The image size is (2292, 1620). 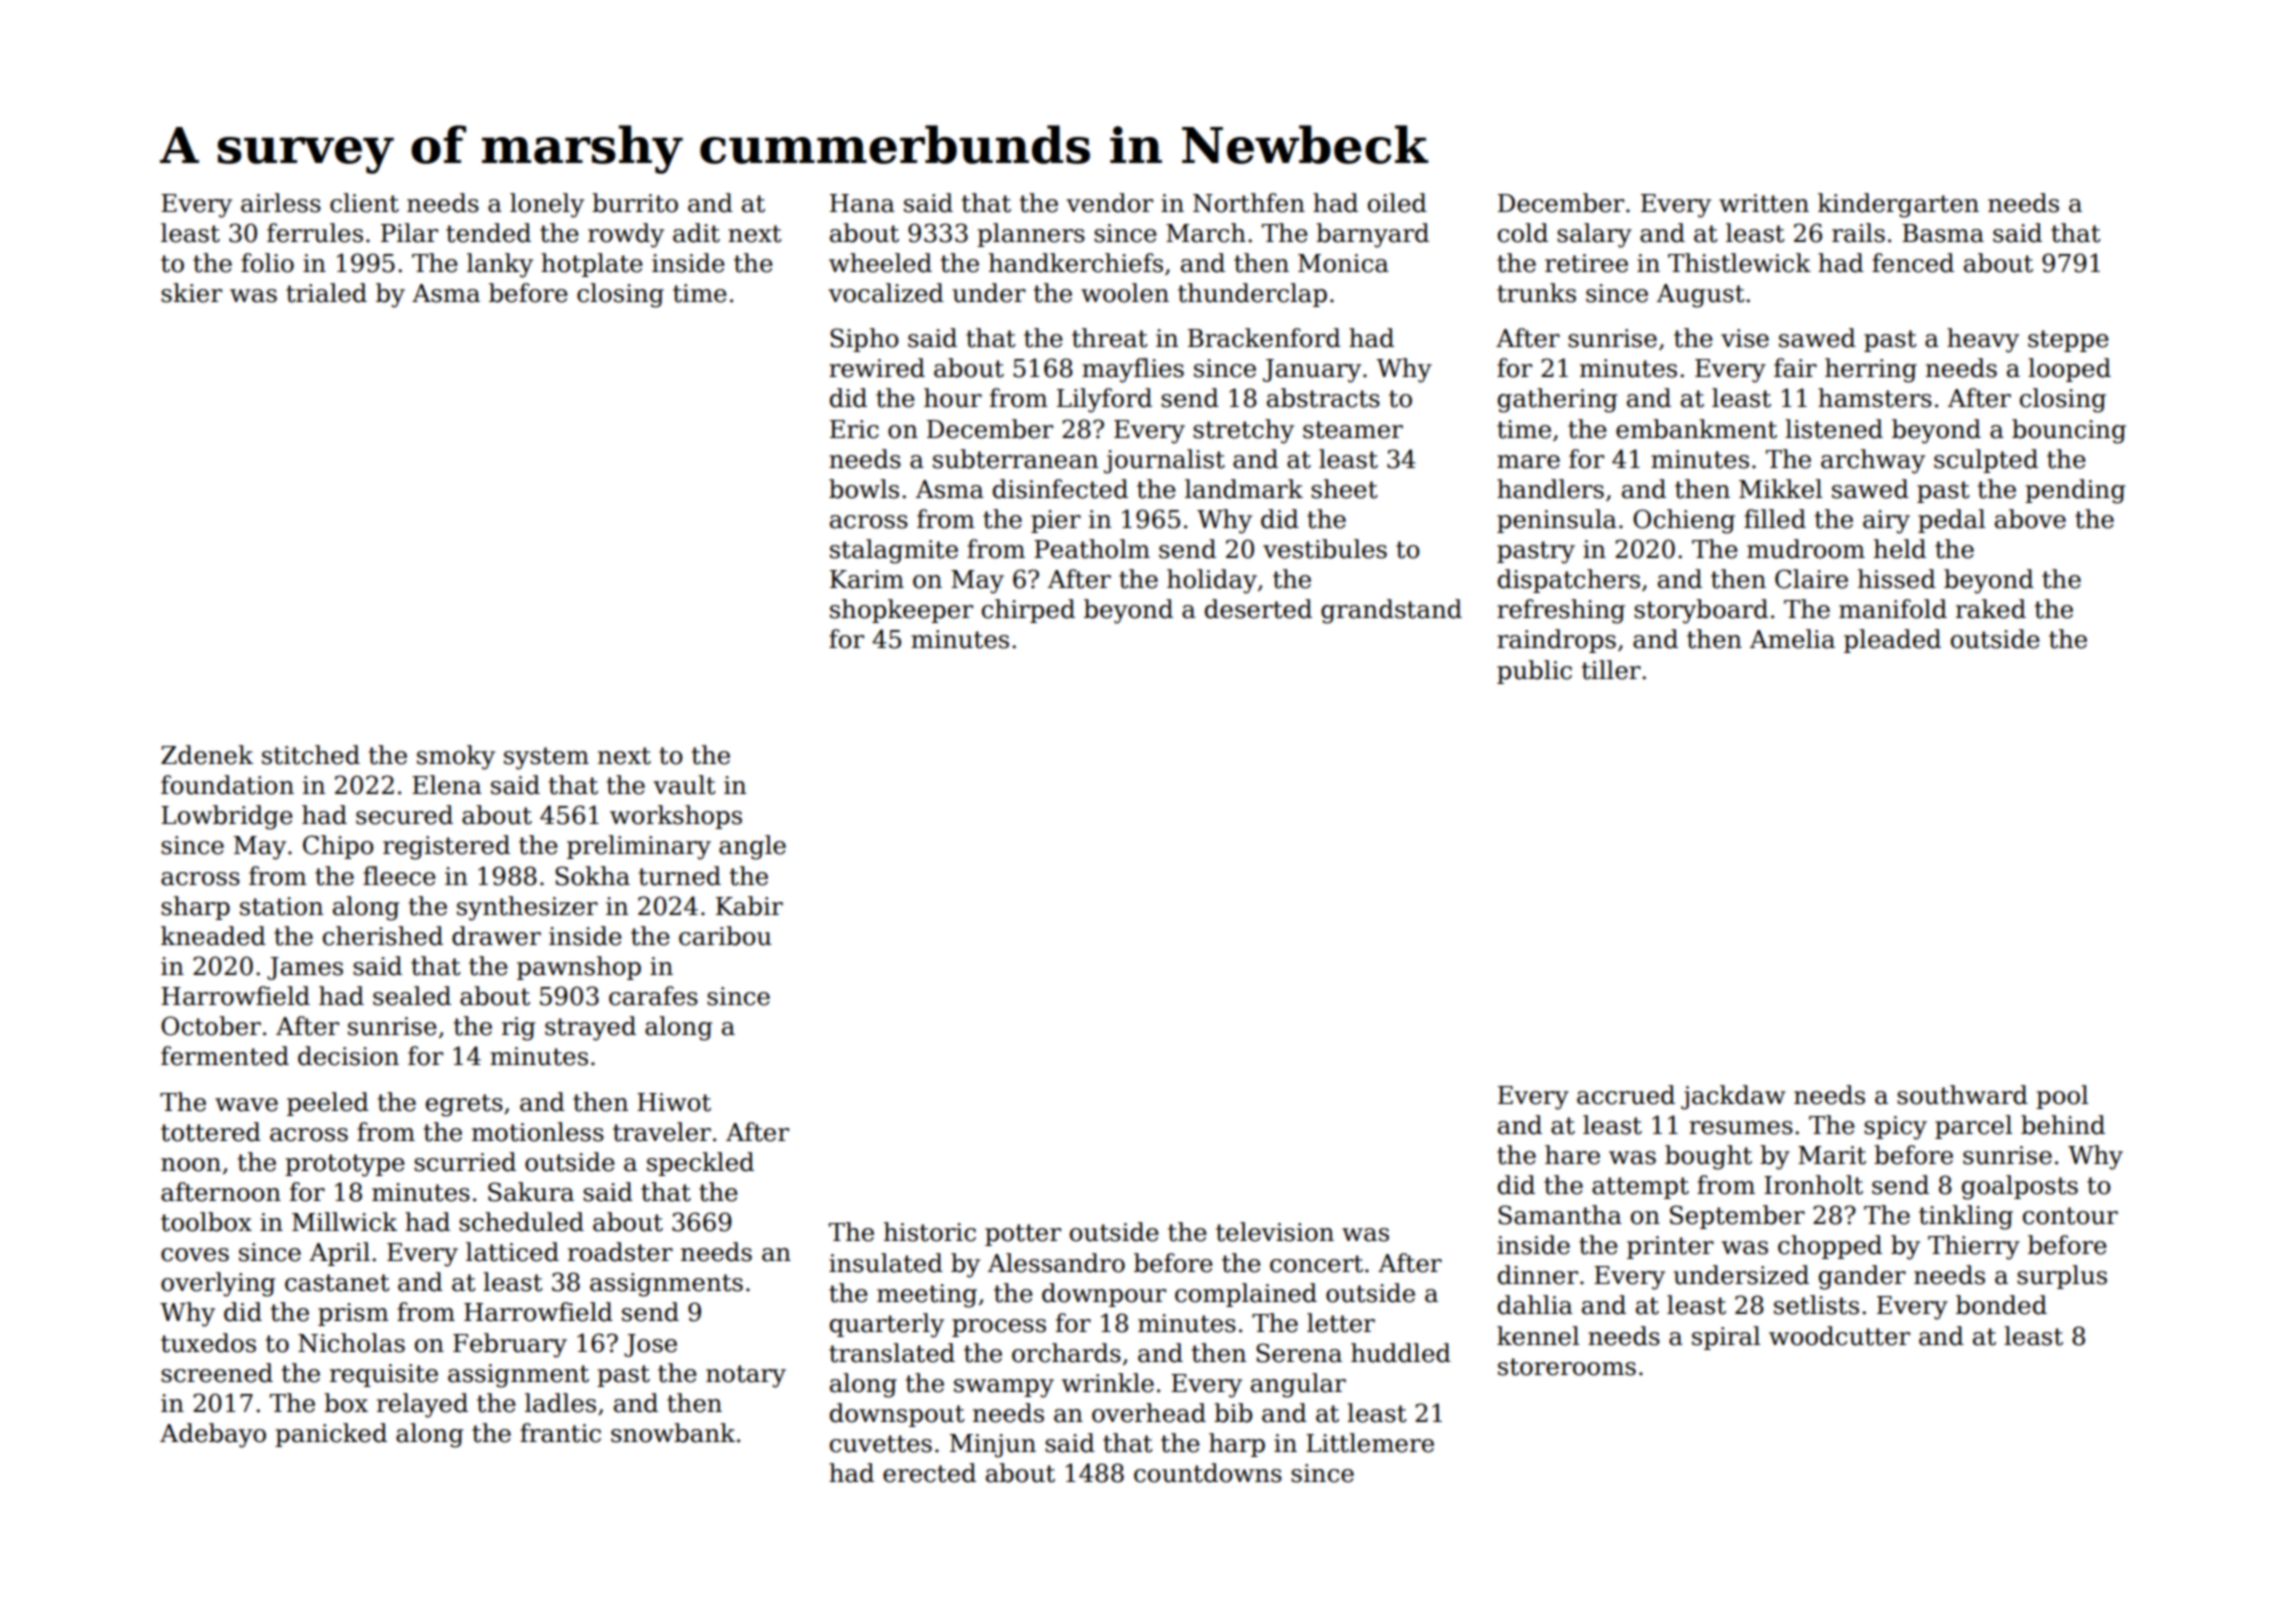 I want to click on woodcutter, so click(x=1839, y=1336).
